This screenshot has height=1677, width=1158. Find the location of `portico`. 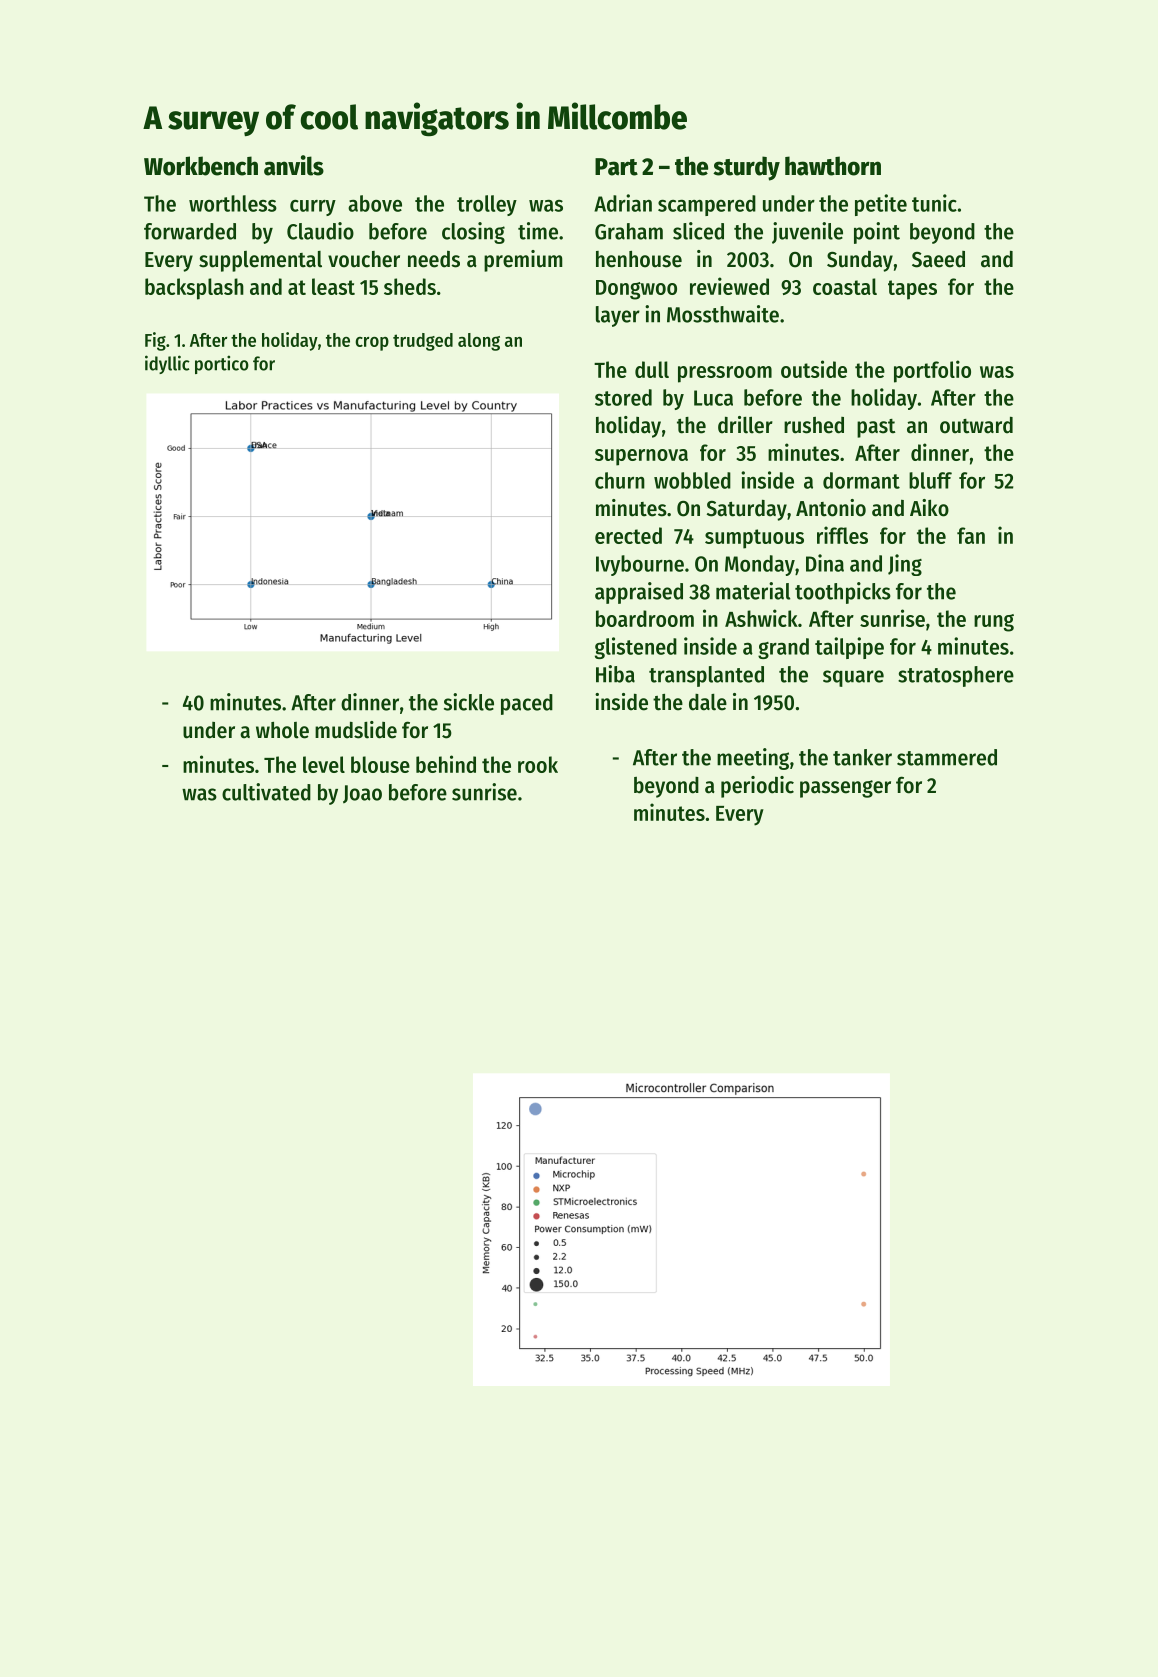

portico is located at coordinates (222, 364).
